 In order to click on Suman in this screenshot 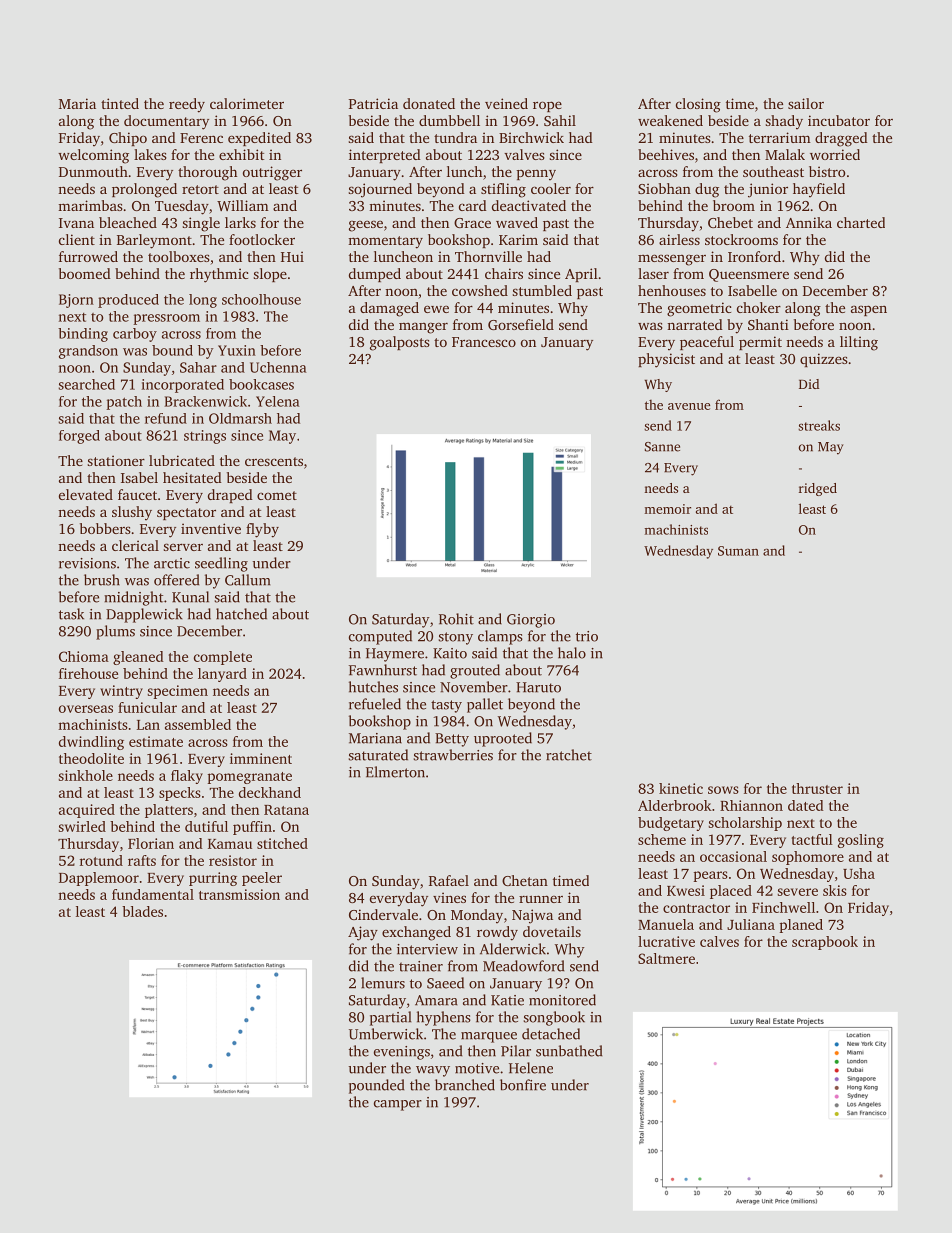, I will do `click(738, 551)`.
